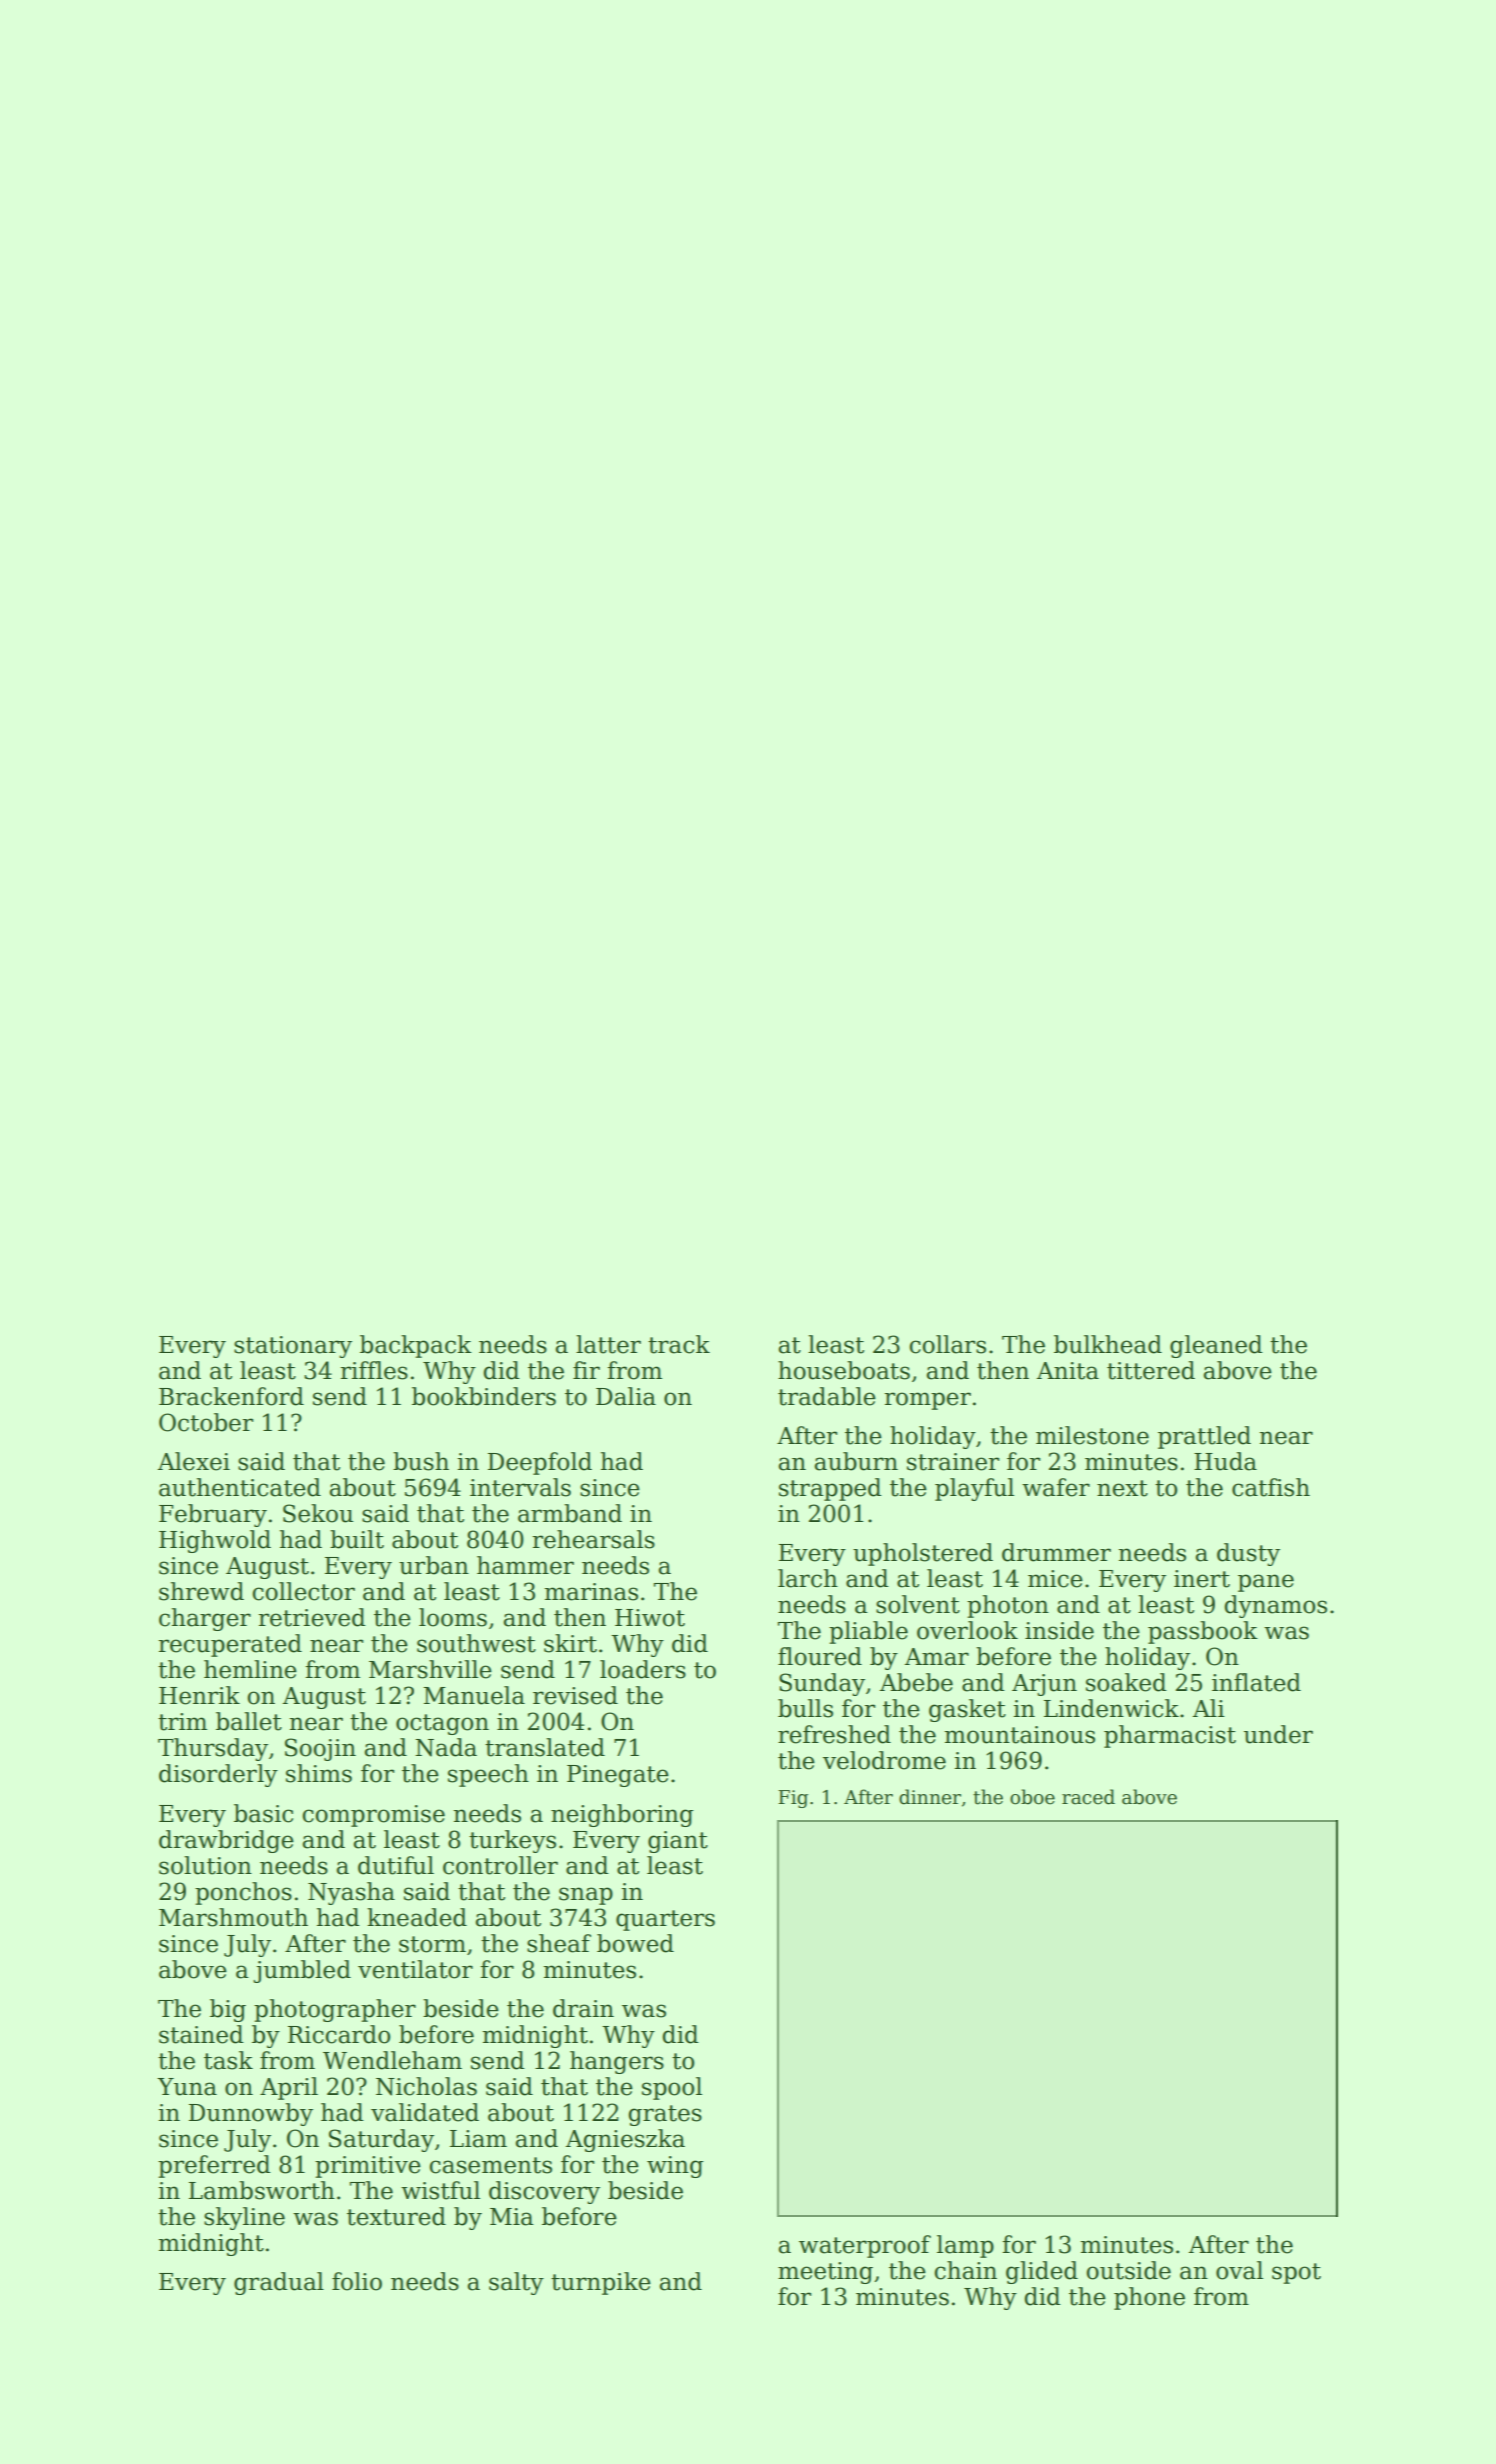 The width and height of the page is (1496, 2464). What do you see at coordinates (335, 2010) in the page?
I see `photographer` at bounding box center [335, 2010].
